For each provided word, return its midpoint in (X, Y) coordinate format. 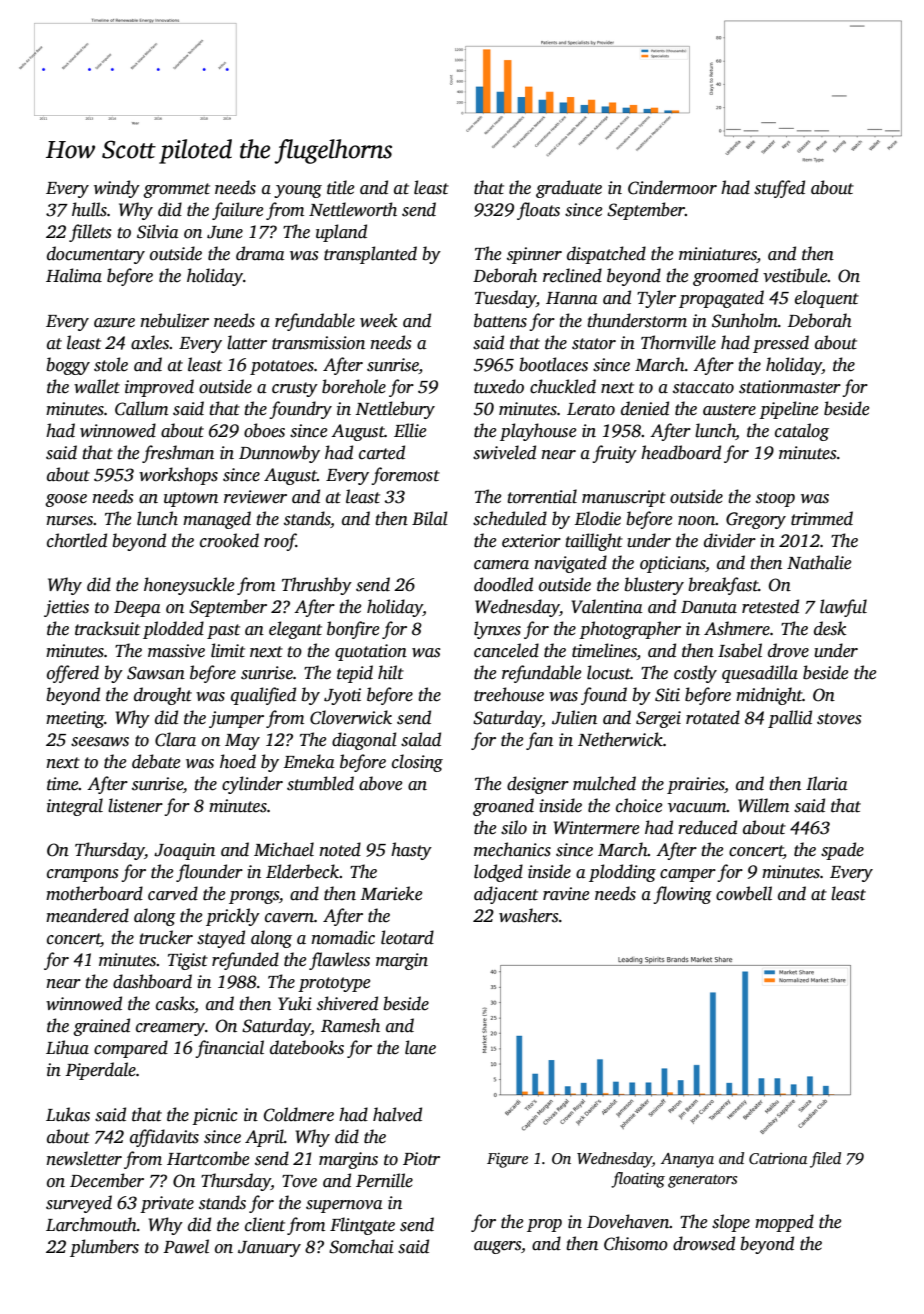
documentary (96, 255)
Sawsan (156, 673)
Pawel (186, 1246)
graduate (569, 189)
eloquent (827, 299)
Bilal (430, 518)
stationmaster (790, 387)
